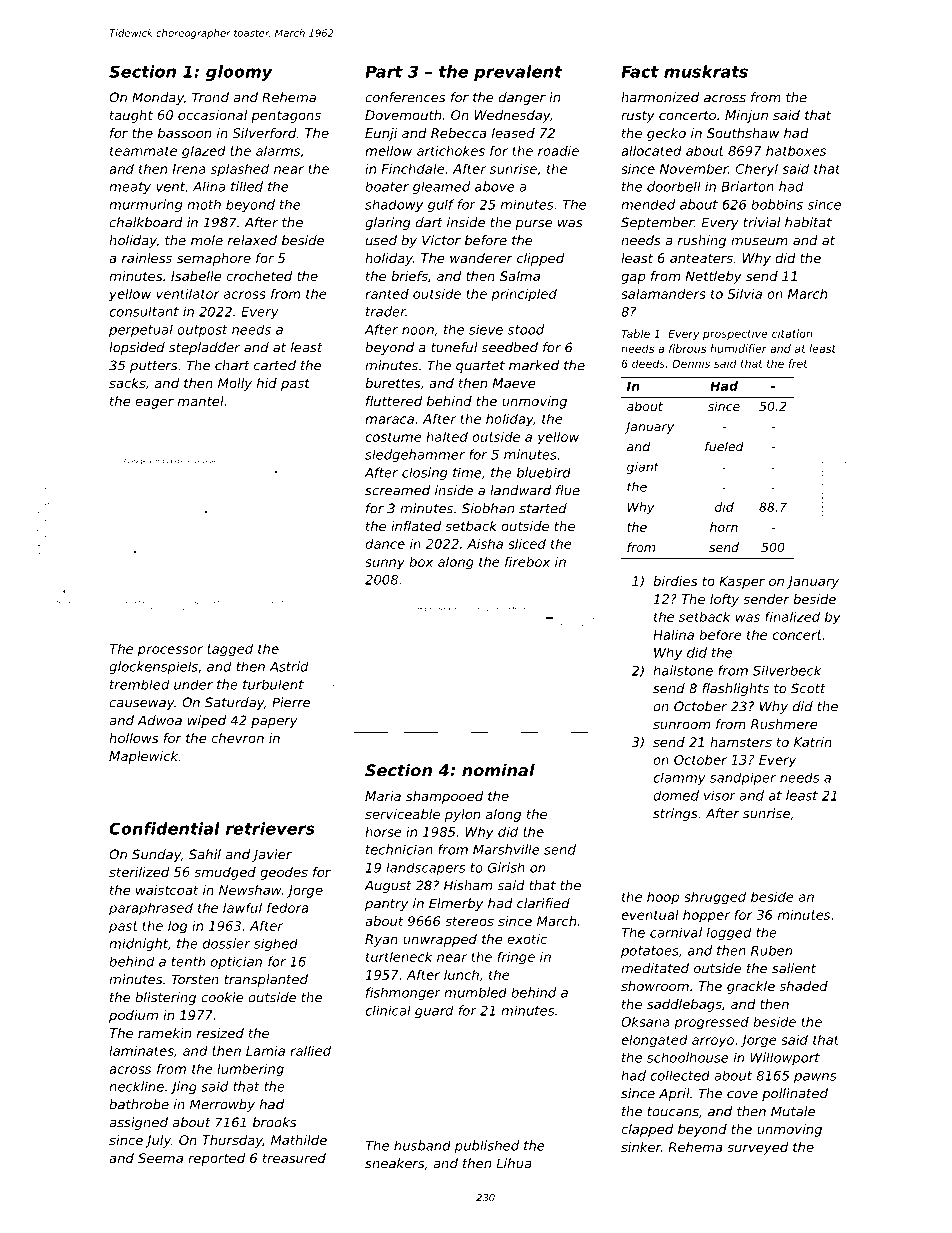  I want to click on Seema, so click(160, 1158).
